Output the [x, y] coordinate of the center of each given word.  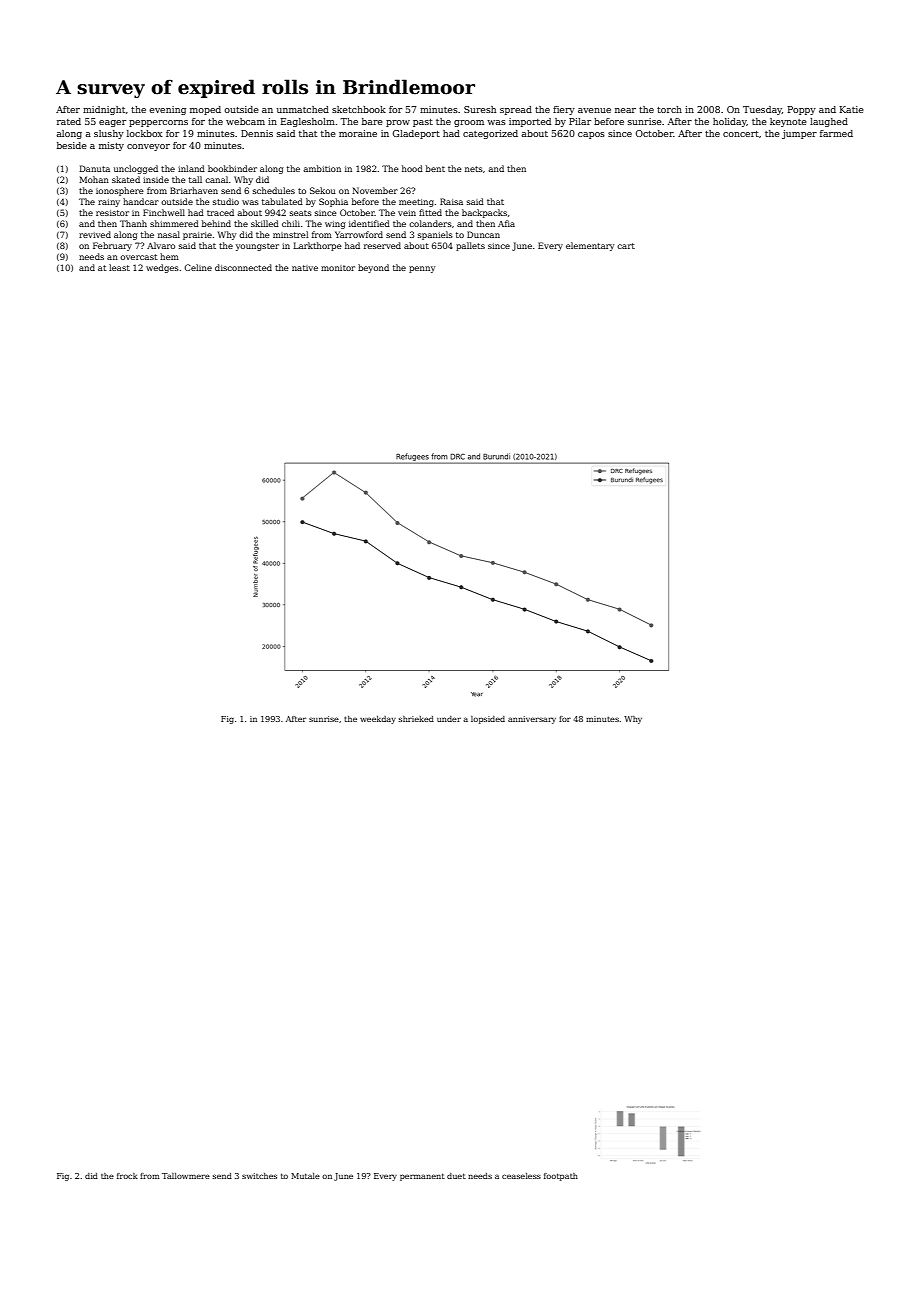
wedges [162, 268]
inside [156, 179]
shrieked [416, 719]
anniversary [532, 720]
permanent [422, 1177]
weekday [378, 720]
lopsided [488, 720]
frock [127, 1176]
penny [422, 269]
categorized [490, 134]
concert [741, 134]
